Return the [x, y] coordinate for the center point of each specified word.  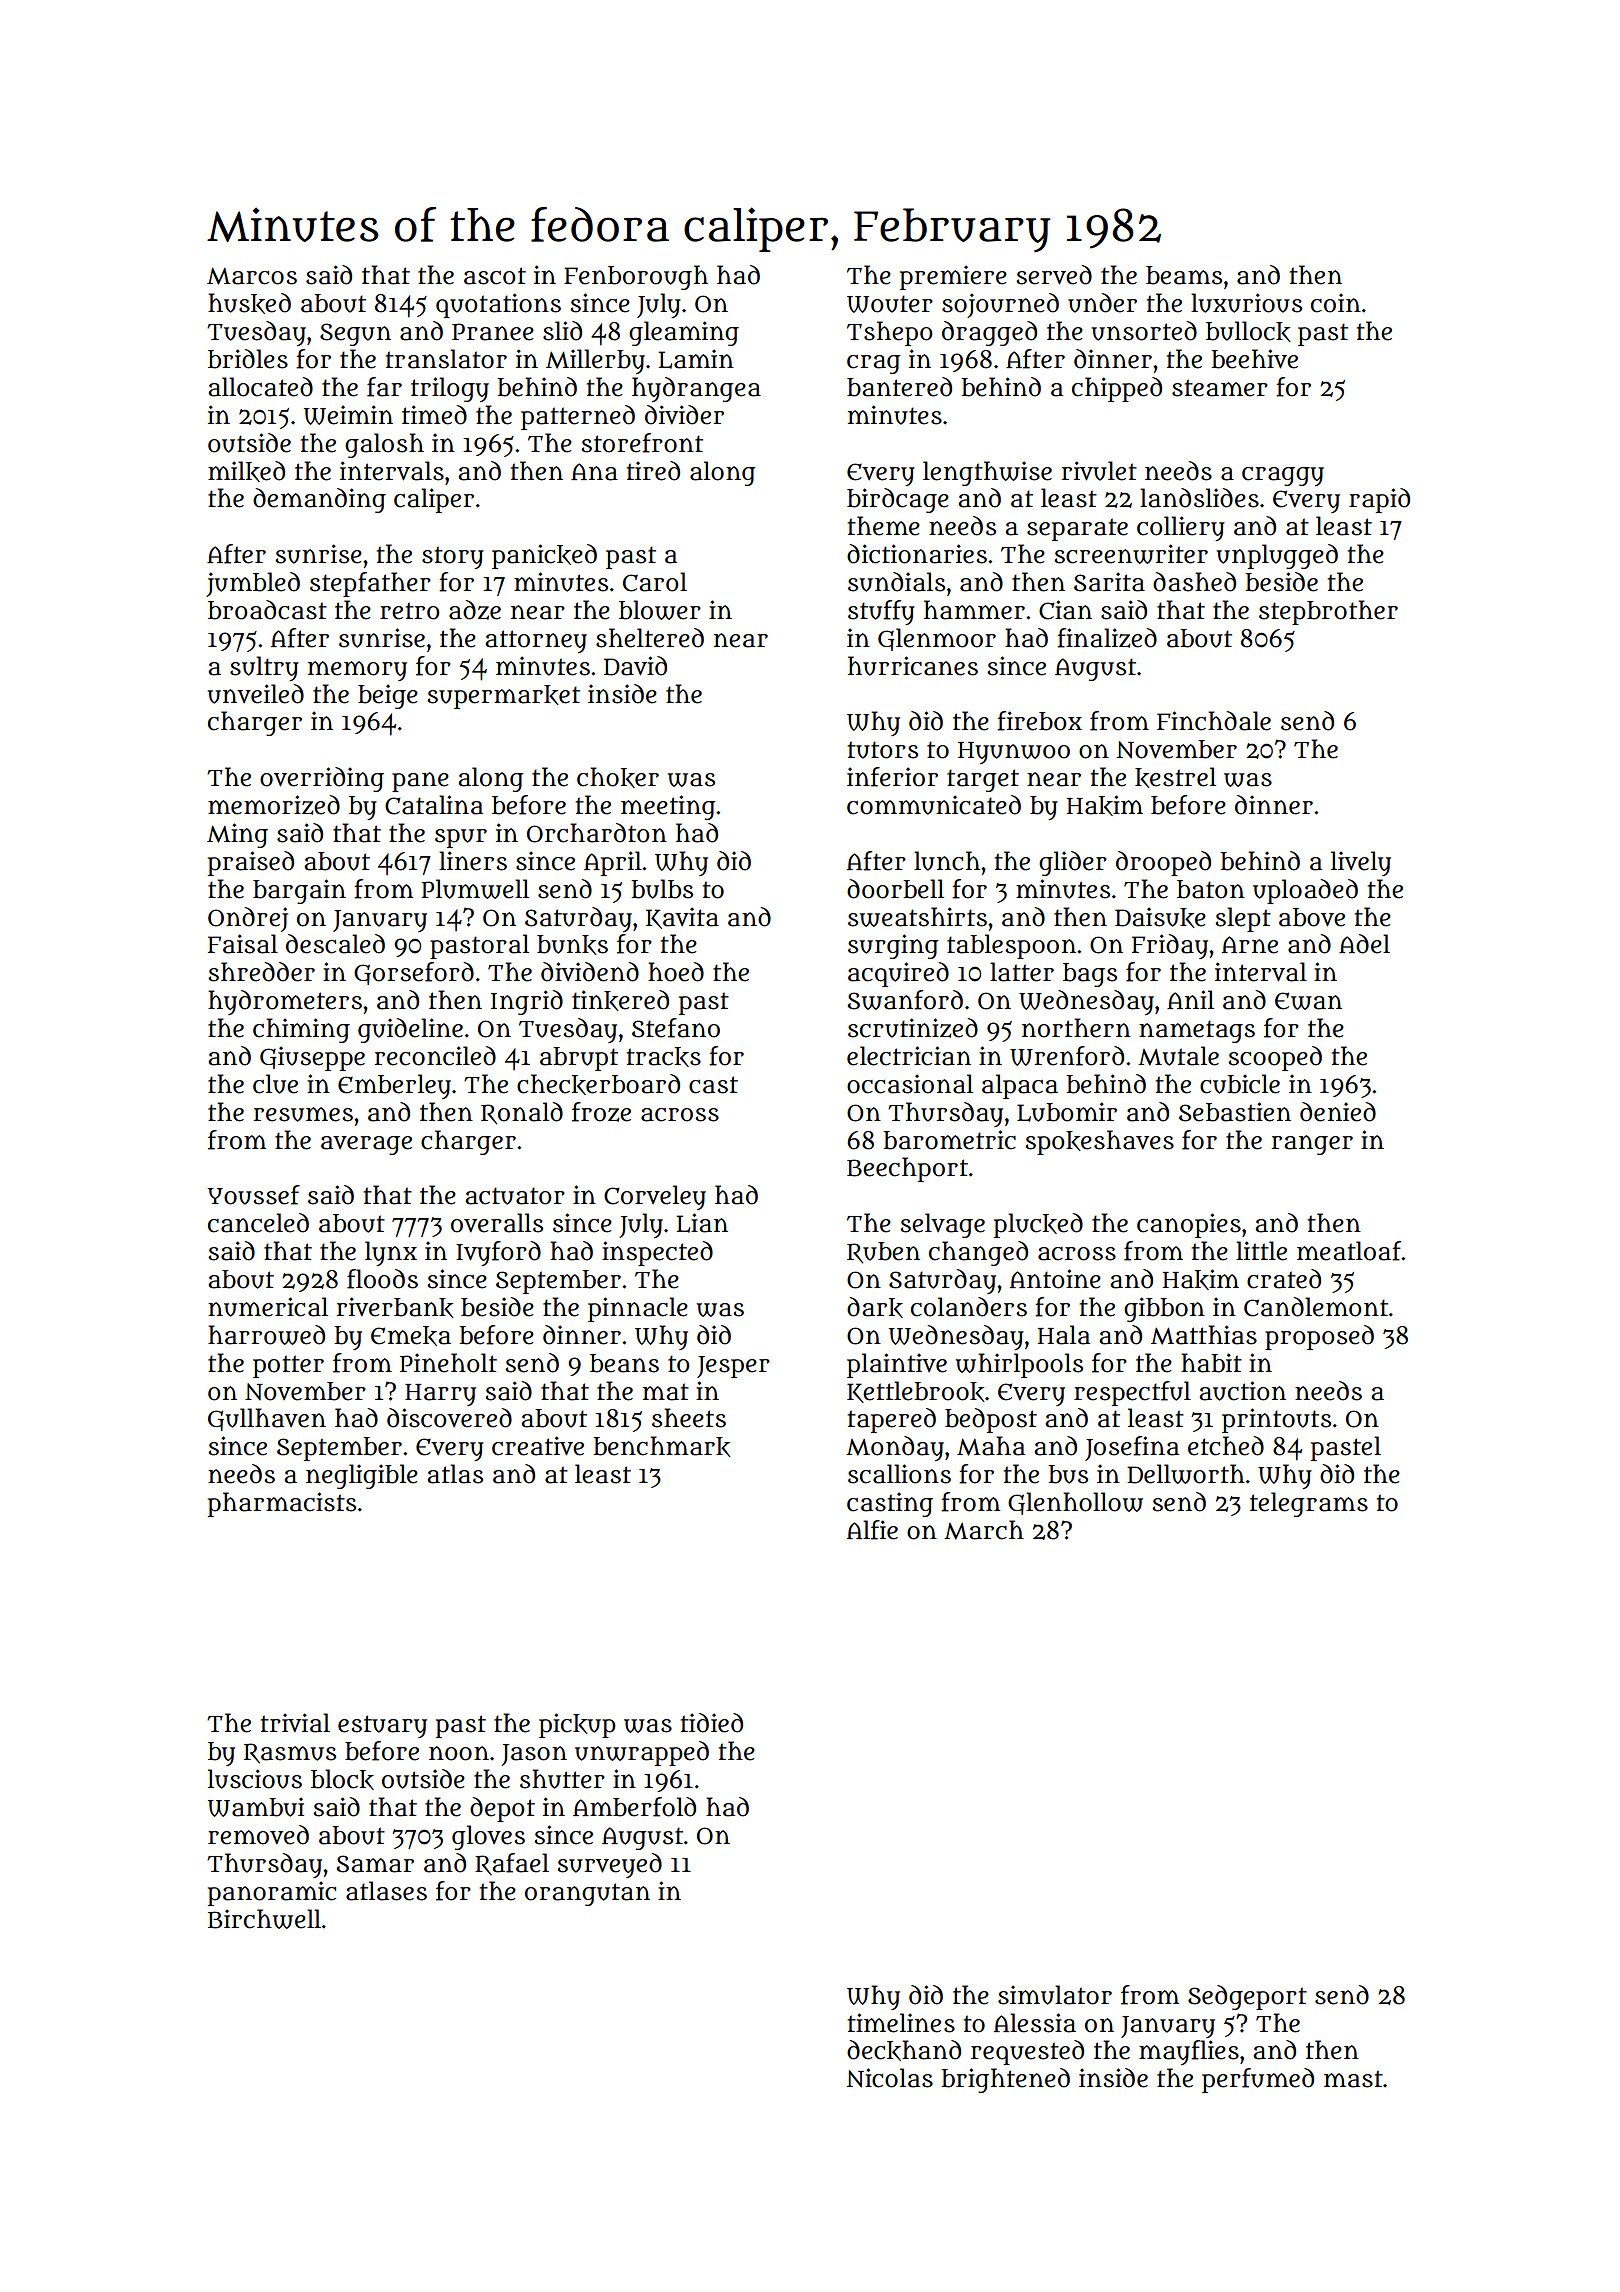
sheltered [650, 638]
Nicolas [890, 2078]
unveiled [255, 694]
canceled [258, 1223]
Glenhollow [1075, 1503]
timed [434, 415]
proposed [1319, 1337]
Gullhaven [267, 1419]
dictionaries [917, 554]
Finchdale [1214, 721]
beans [624, 1363]
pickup [577, 1725]
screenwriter [1131, 554]
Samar [375, 1864]
